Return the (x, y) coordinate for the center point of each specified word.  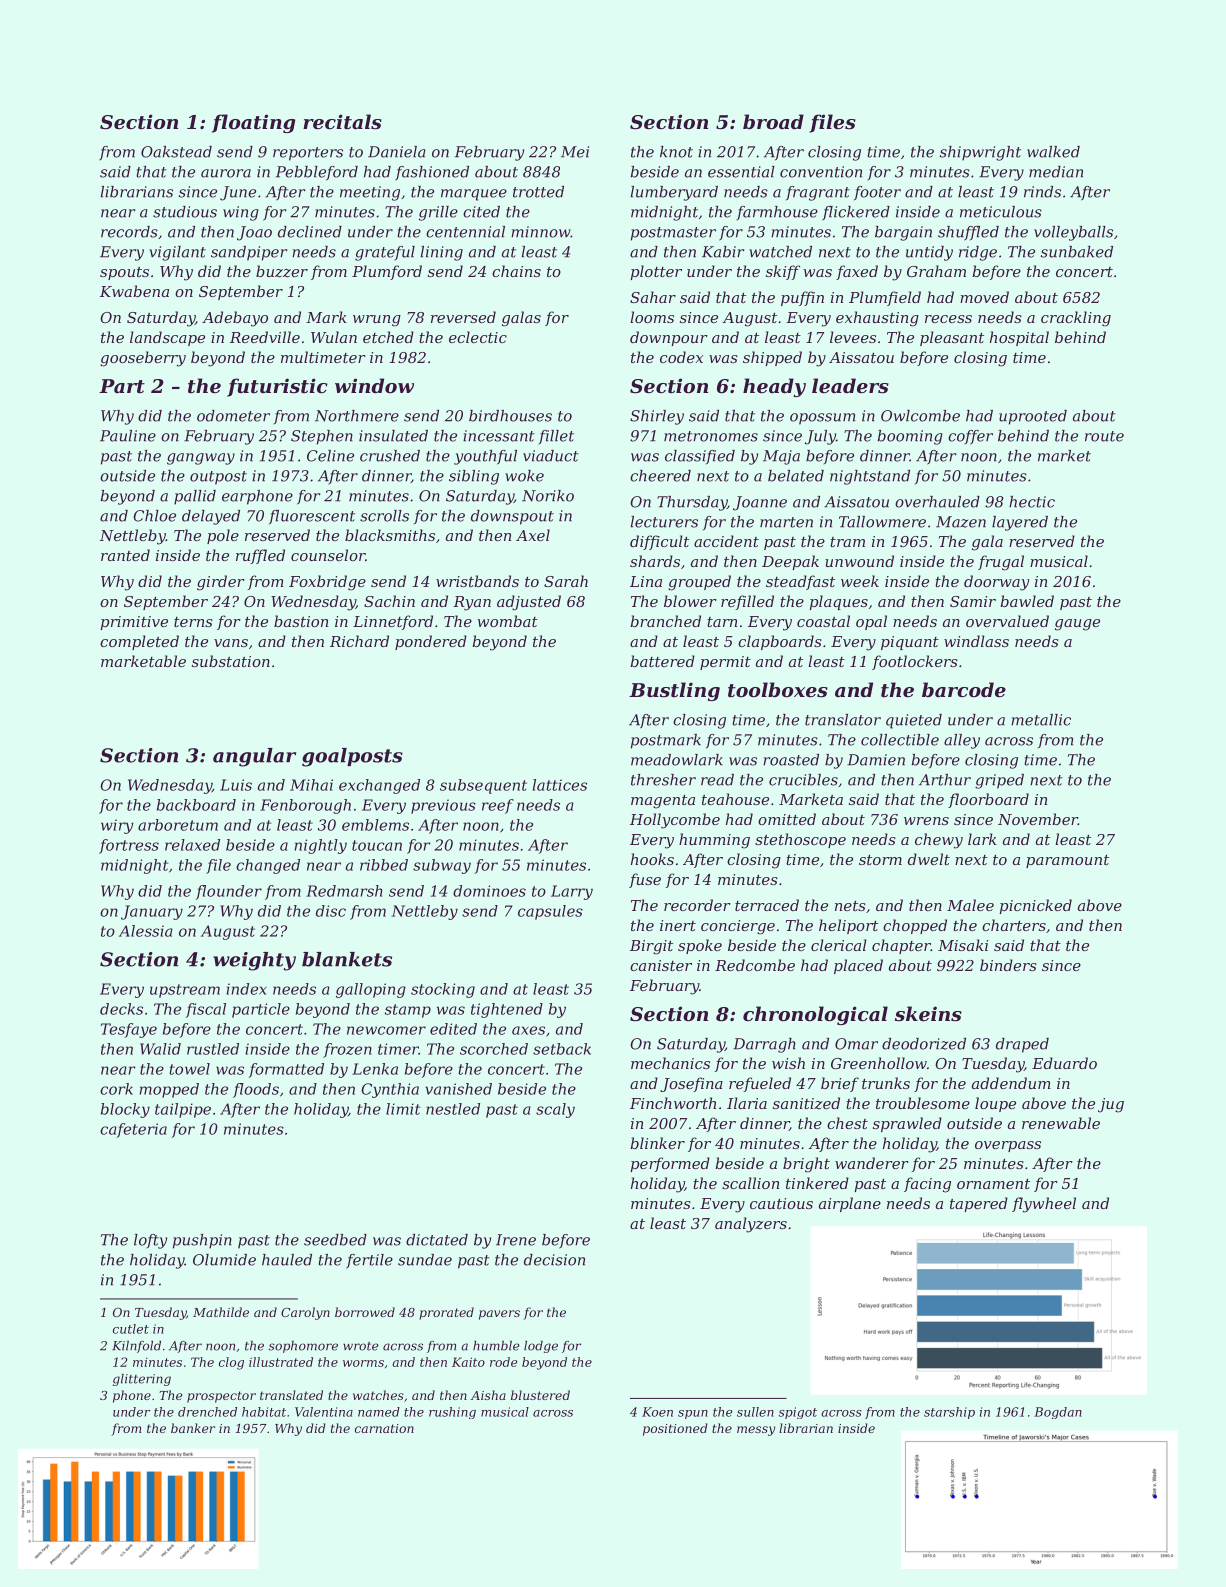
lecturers (664, 522)
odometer (233, 416)
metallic (1041, 720)
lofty (150, 1241)
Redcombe (755, 965)
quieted (914, 721)
